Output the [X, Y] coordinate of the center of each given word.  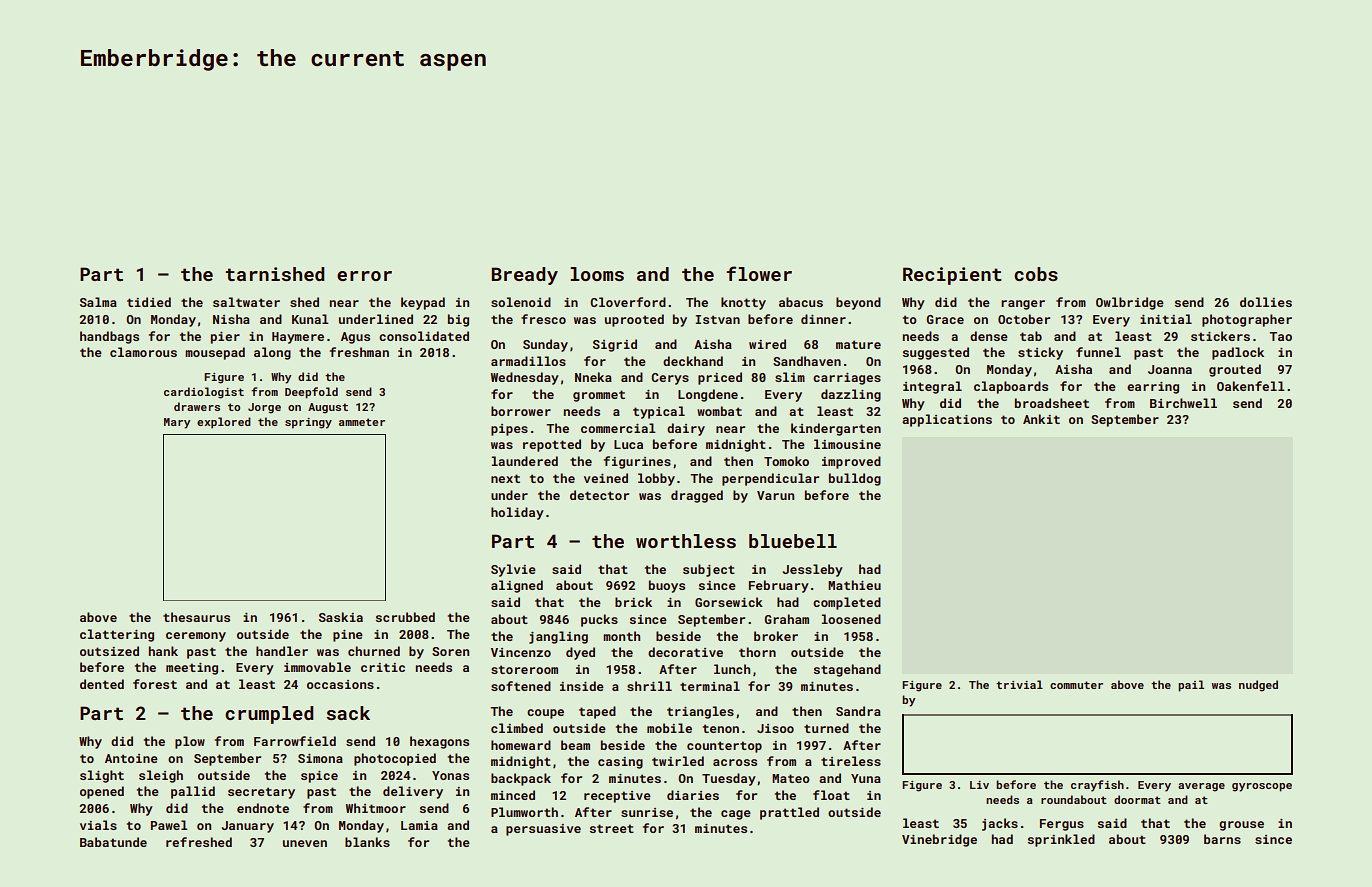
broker [776, 636]
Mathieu [854, 585]
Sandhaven [807, 361]
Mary [177, 423]
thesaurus [196, 617]
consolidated [424, 336]
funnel [1098, 352]
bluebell [793, 541]
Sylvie [513, 570]
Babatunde [113, 842]
